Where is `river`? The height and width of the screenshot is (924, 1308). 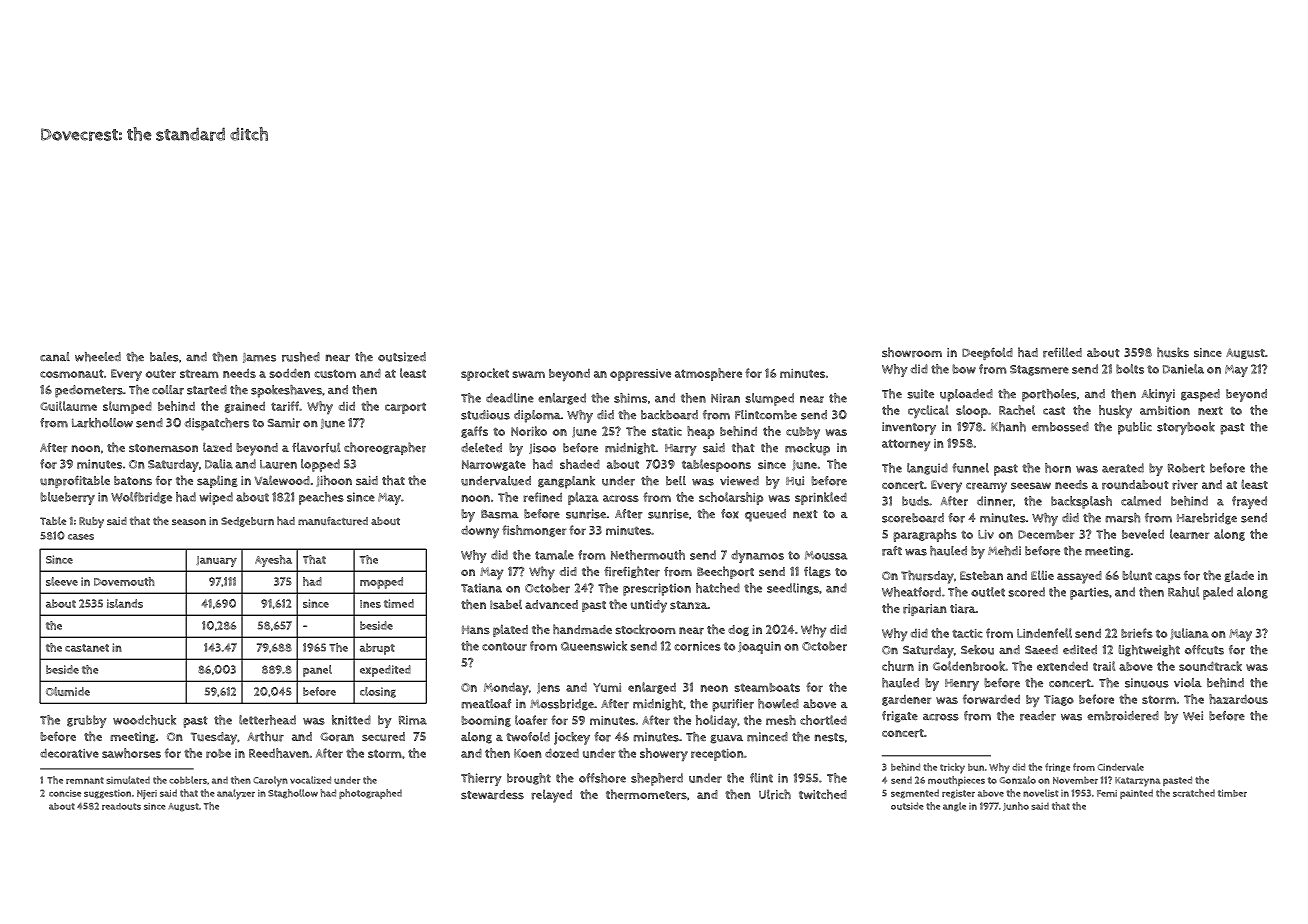 river is located at coordinates (1185, 485).
